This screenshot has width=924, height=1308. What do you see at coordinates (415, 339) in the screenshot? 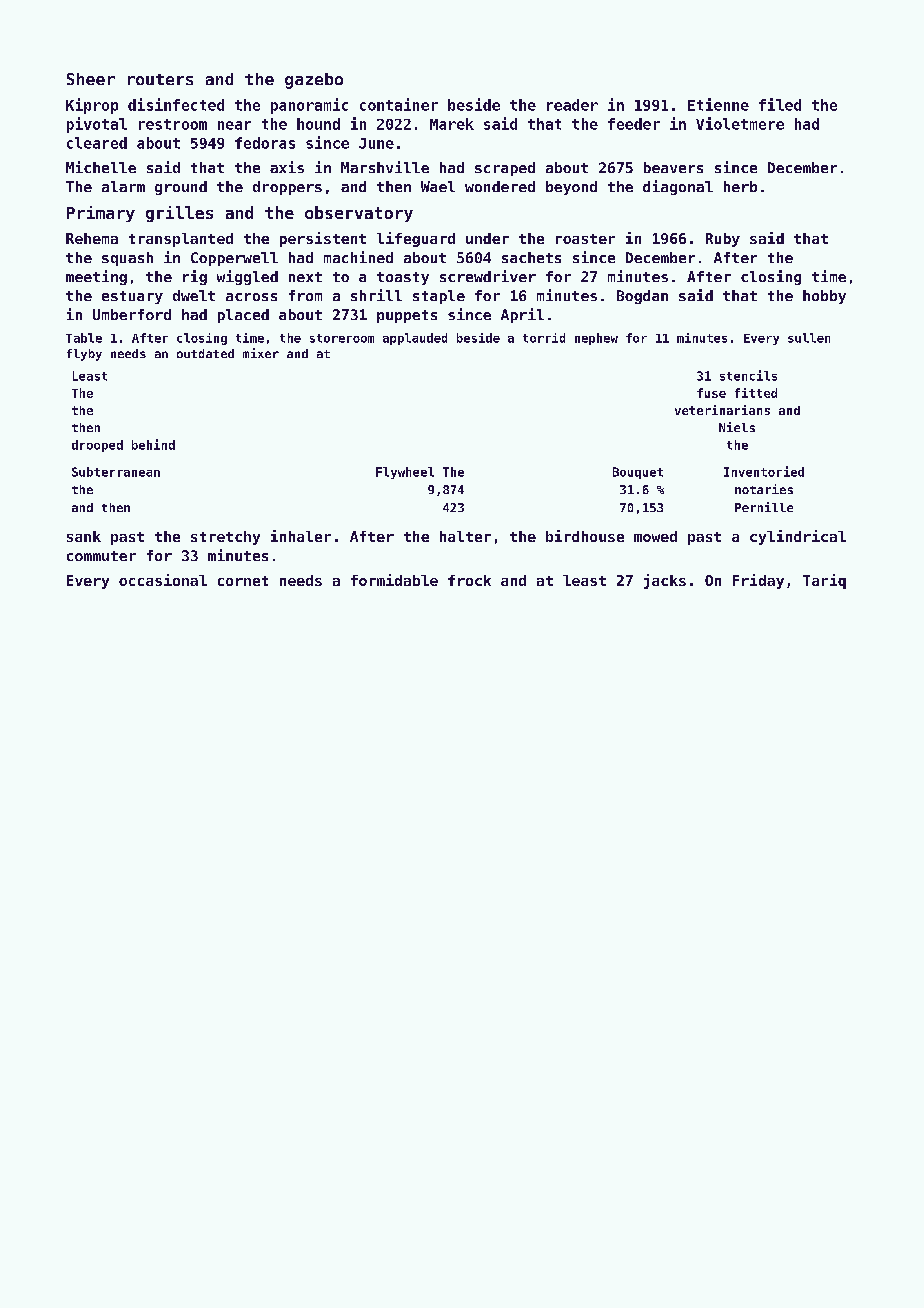
I see `applauded` at bounding box center [415, 339].
